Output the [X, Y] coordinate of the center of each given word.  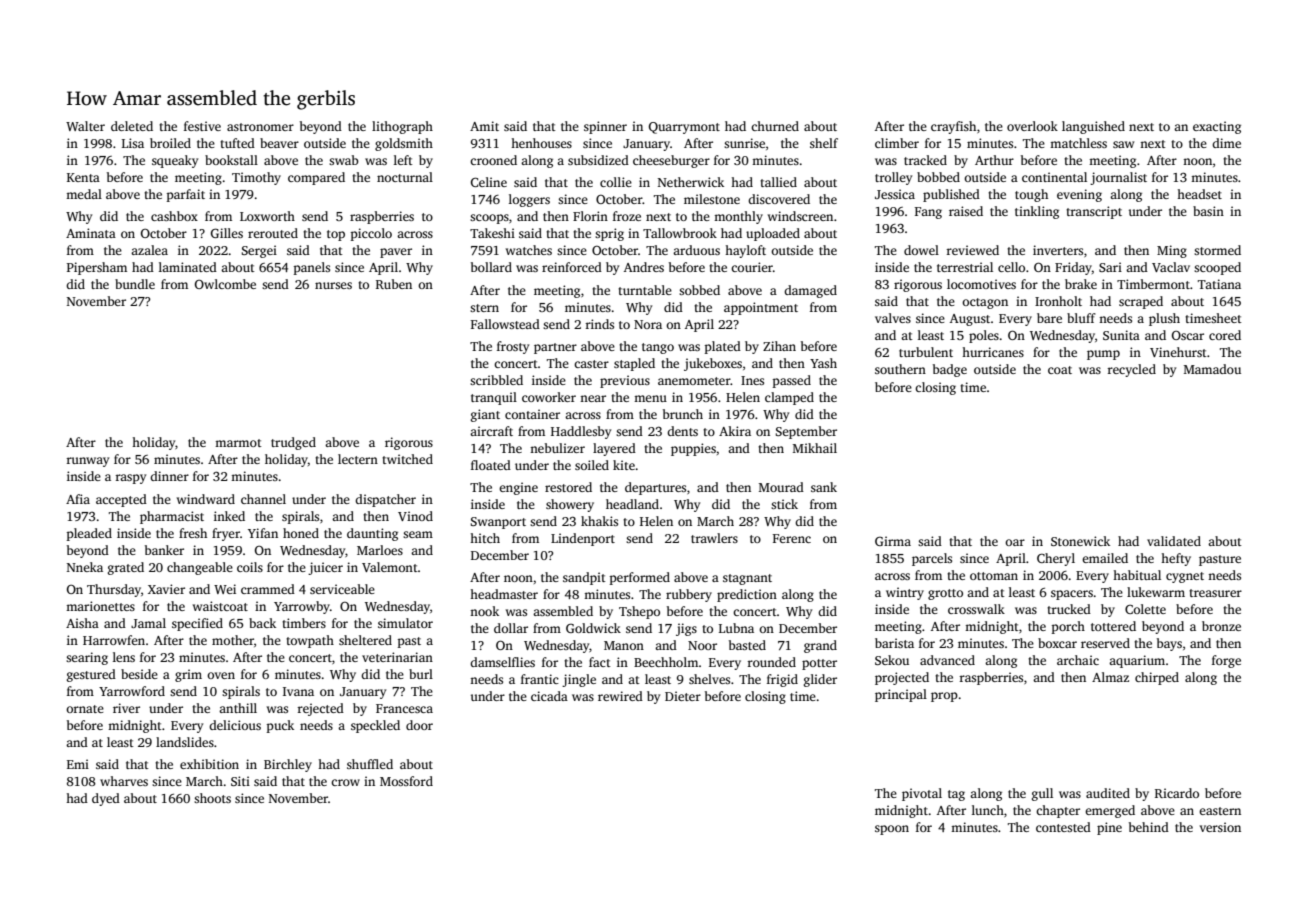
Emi [78, 764]
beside [139, 674]
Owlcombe [225, 284]
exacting [1217, 127]
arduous [696, 250]
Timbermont [1153, 284]
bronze [1221, 626]
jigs [686, 629]
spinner [605, 127]
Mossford [406, 781]
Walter [85, 126]
